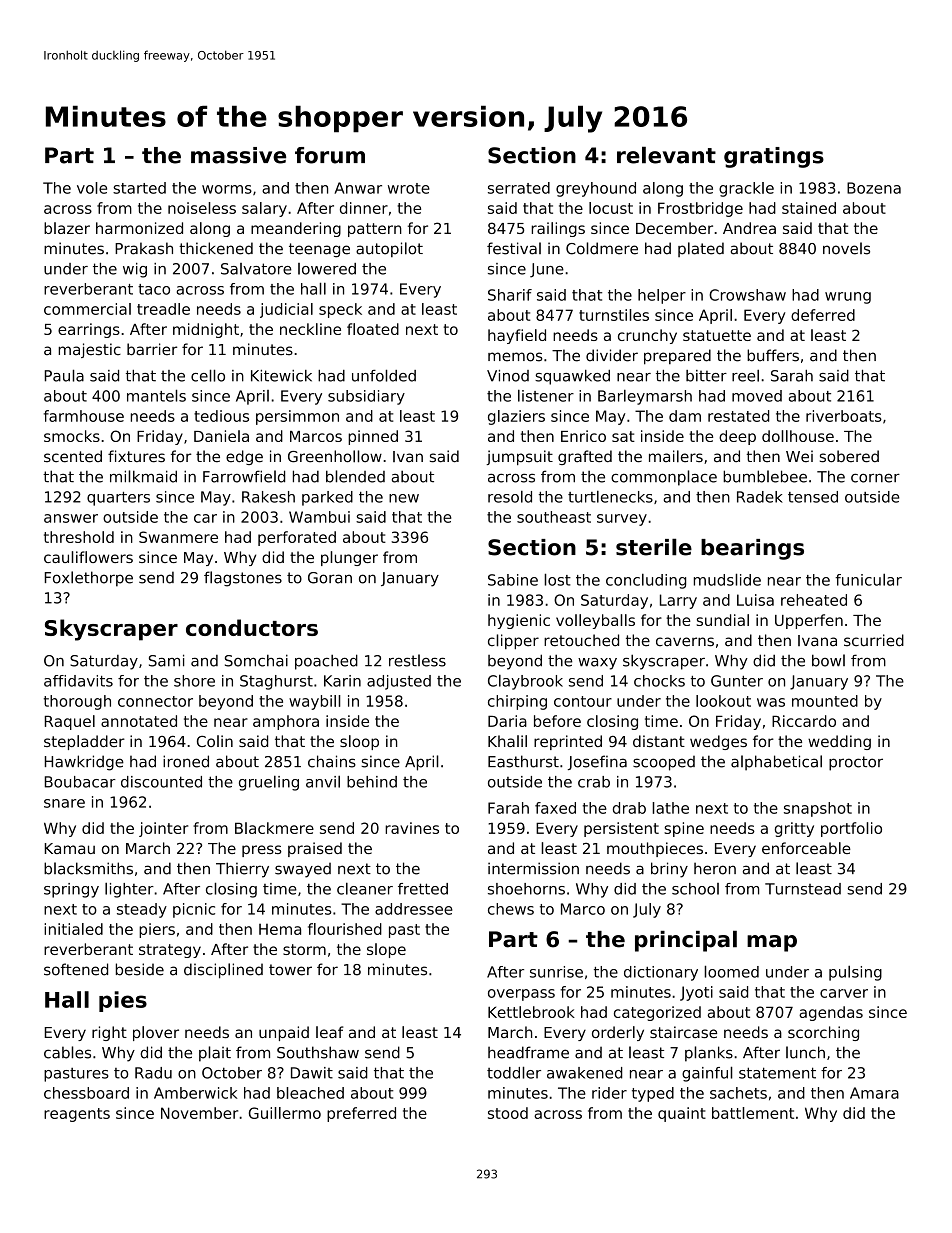 Image resolution: width=952 pixels, height=1233 pixels. Describe the element at coordinates (594, 782) in the image. I see `crab` at that location.
